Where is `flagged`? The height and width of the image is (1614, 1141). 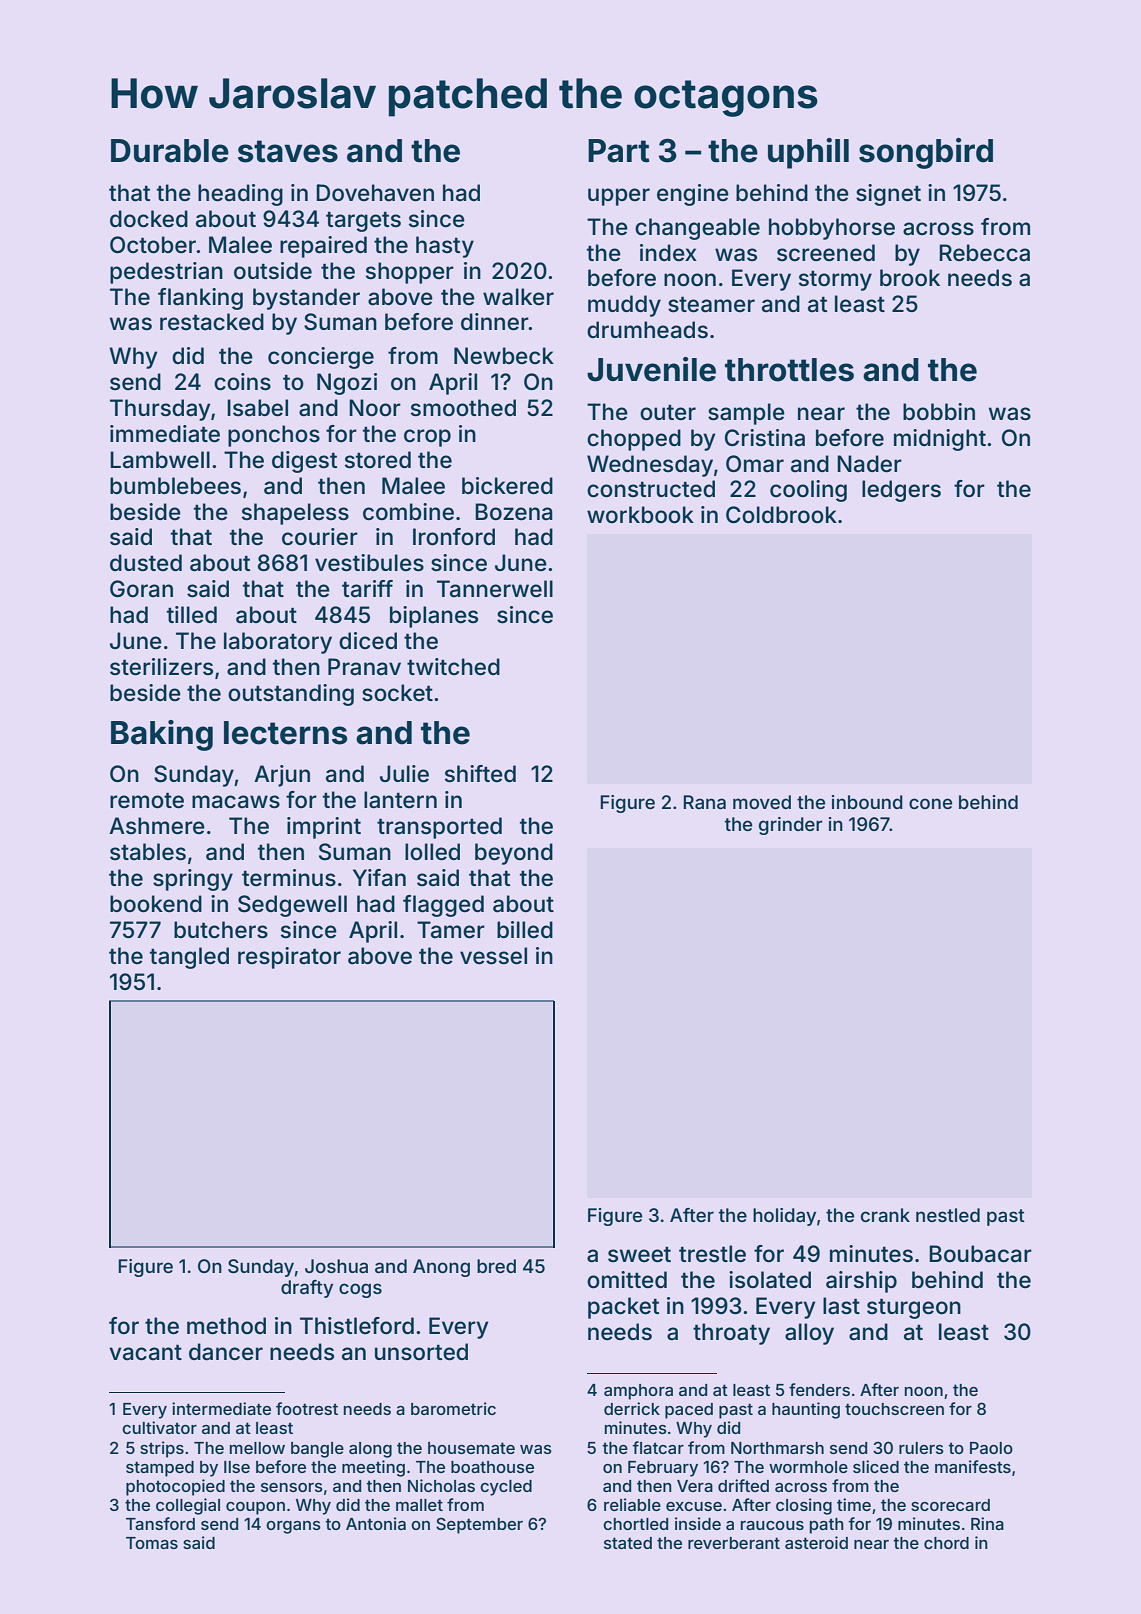
flagged is located at coordinates (443, 906).
